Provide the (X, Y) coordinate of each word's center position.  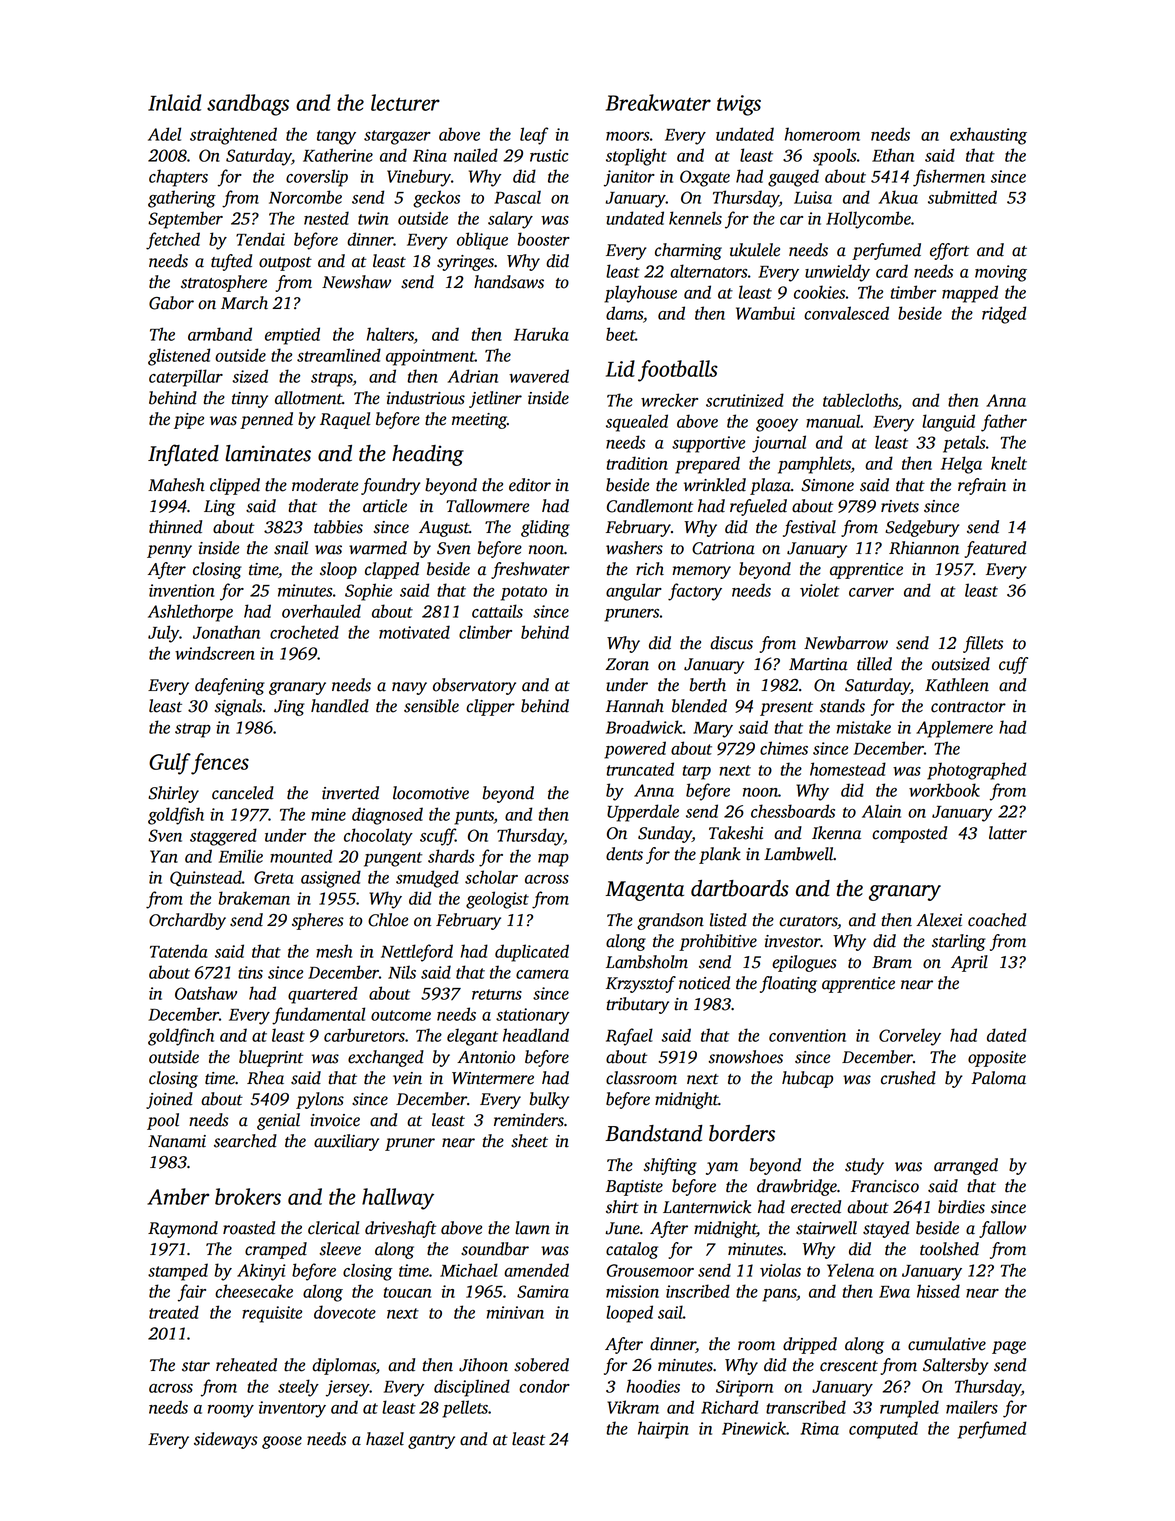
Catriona (723, 548)
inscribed (698, 1291)
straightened (233, 136)
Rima (820, 1428)
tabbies (338, 527)
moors (627, 136)
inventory (292, 1409)
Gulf (170, 764)
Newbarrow (846, 643)
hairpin (663, 1430)
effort (949, 251)
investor (793, 941)
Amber (178, 1196)
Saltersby (956, 1366)
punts (474, 817)
